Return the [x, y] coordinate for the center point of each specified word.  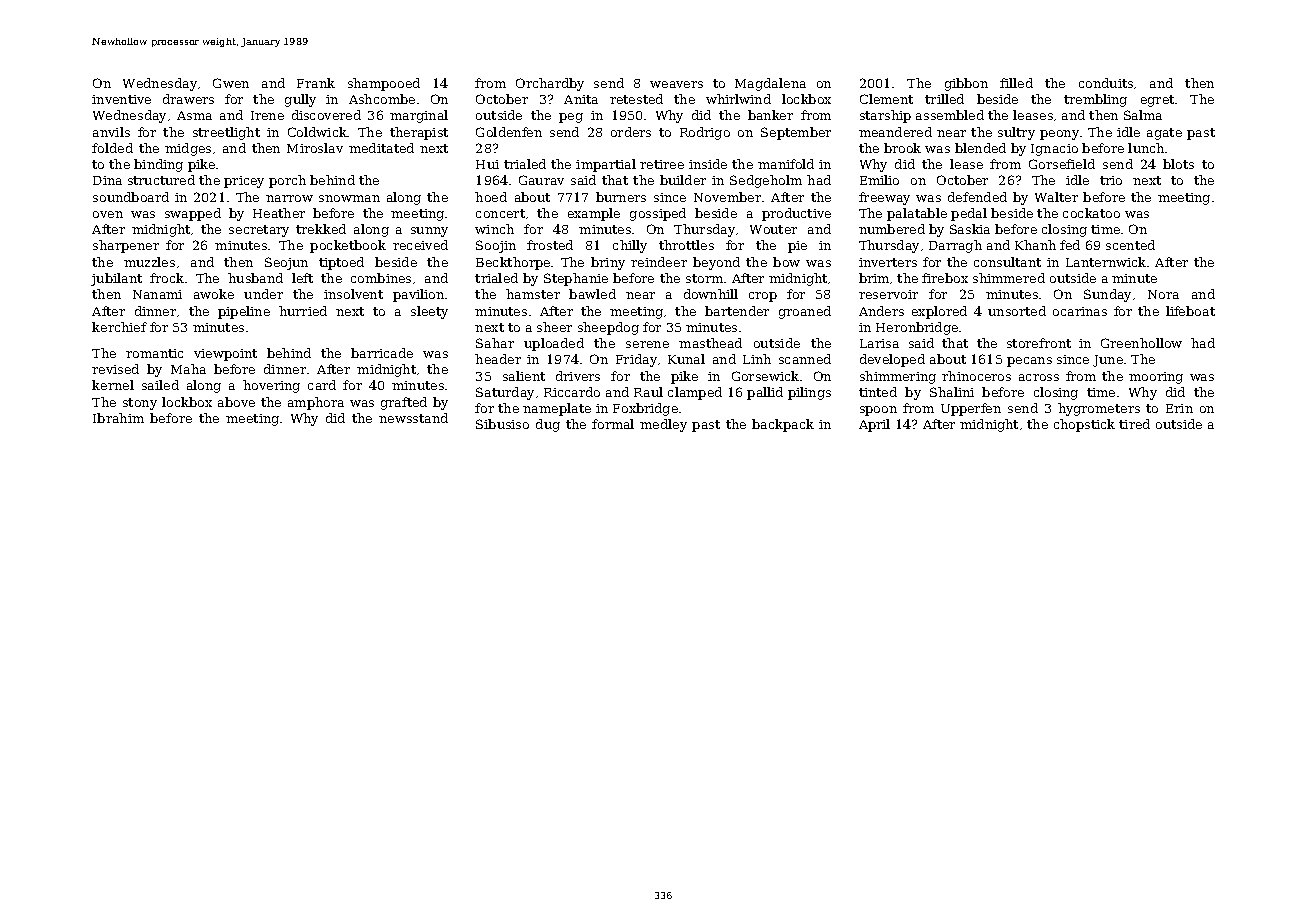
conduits [1106, 83]
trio [1111, 180]
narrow [289, 198]
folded [112, 148]
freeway [884, 198]
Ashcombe [382, 99]
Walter [1056, 197]
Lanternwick [1106, 262]
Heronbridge [917, 328]
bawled [592, 294]
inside [708, 164]
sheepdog [608, 328]
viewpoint [225, 355]
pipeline [244, 312]
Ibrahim [118, 418]
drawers [188, 99]
